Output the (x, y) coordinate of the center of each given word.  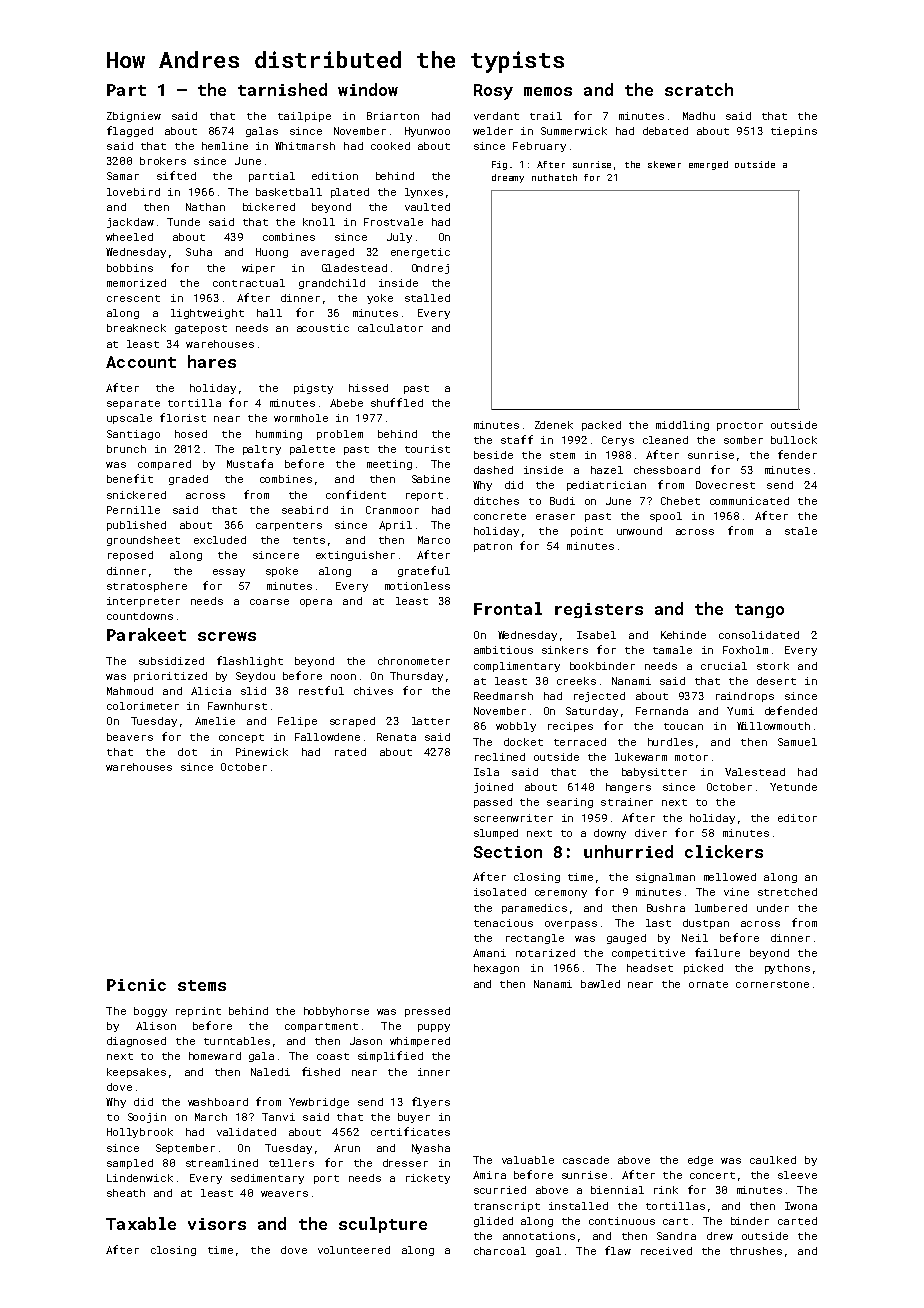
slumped (496, 834)
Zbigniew (134, 117)
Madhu (699, 116)
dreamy (508, 178)
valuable (528, 1160)
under (773, 908)
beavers (130, 737)
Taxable (141, 1223)
